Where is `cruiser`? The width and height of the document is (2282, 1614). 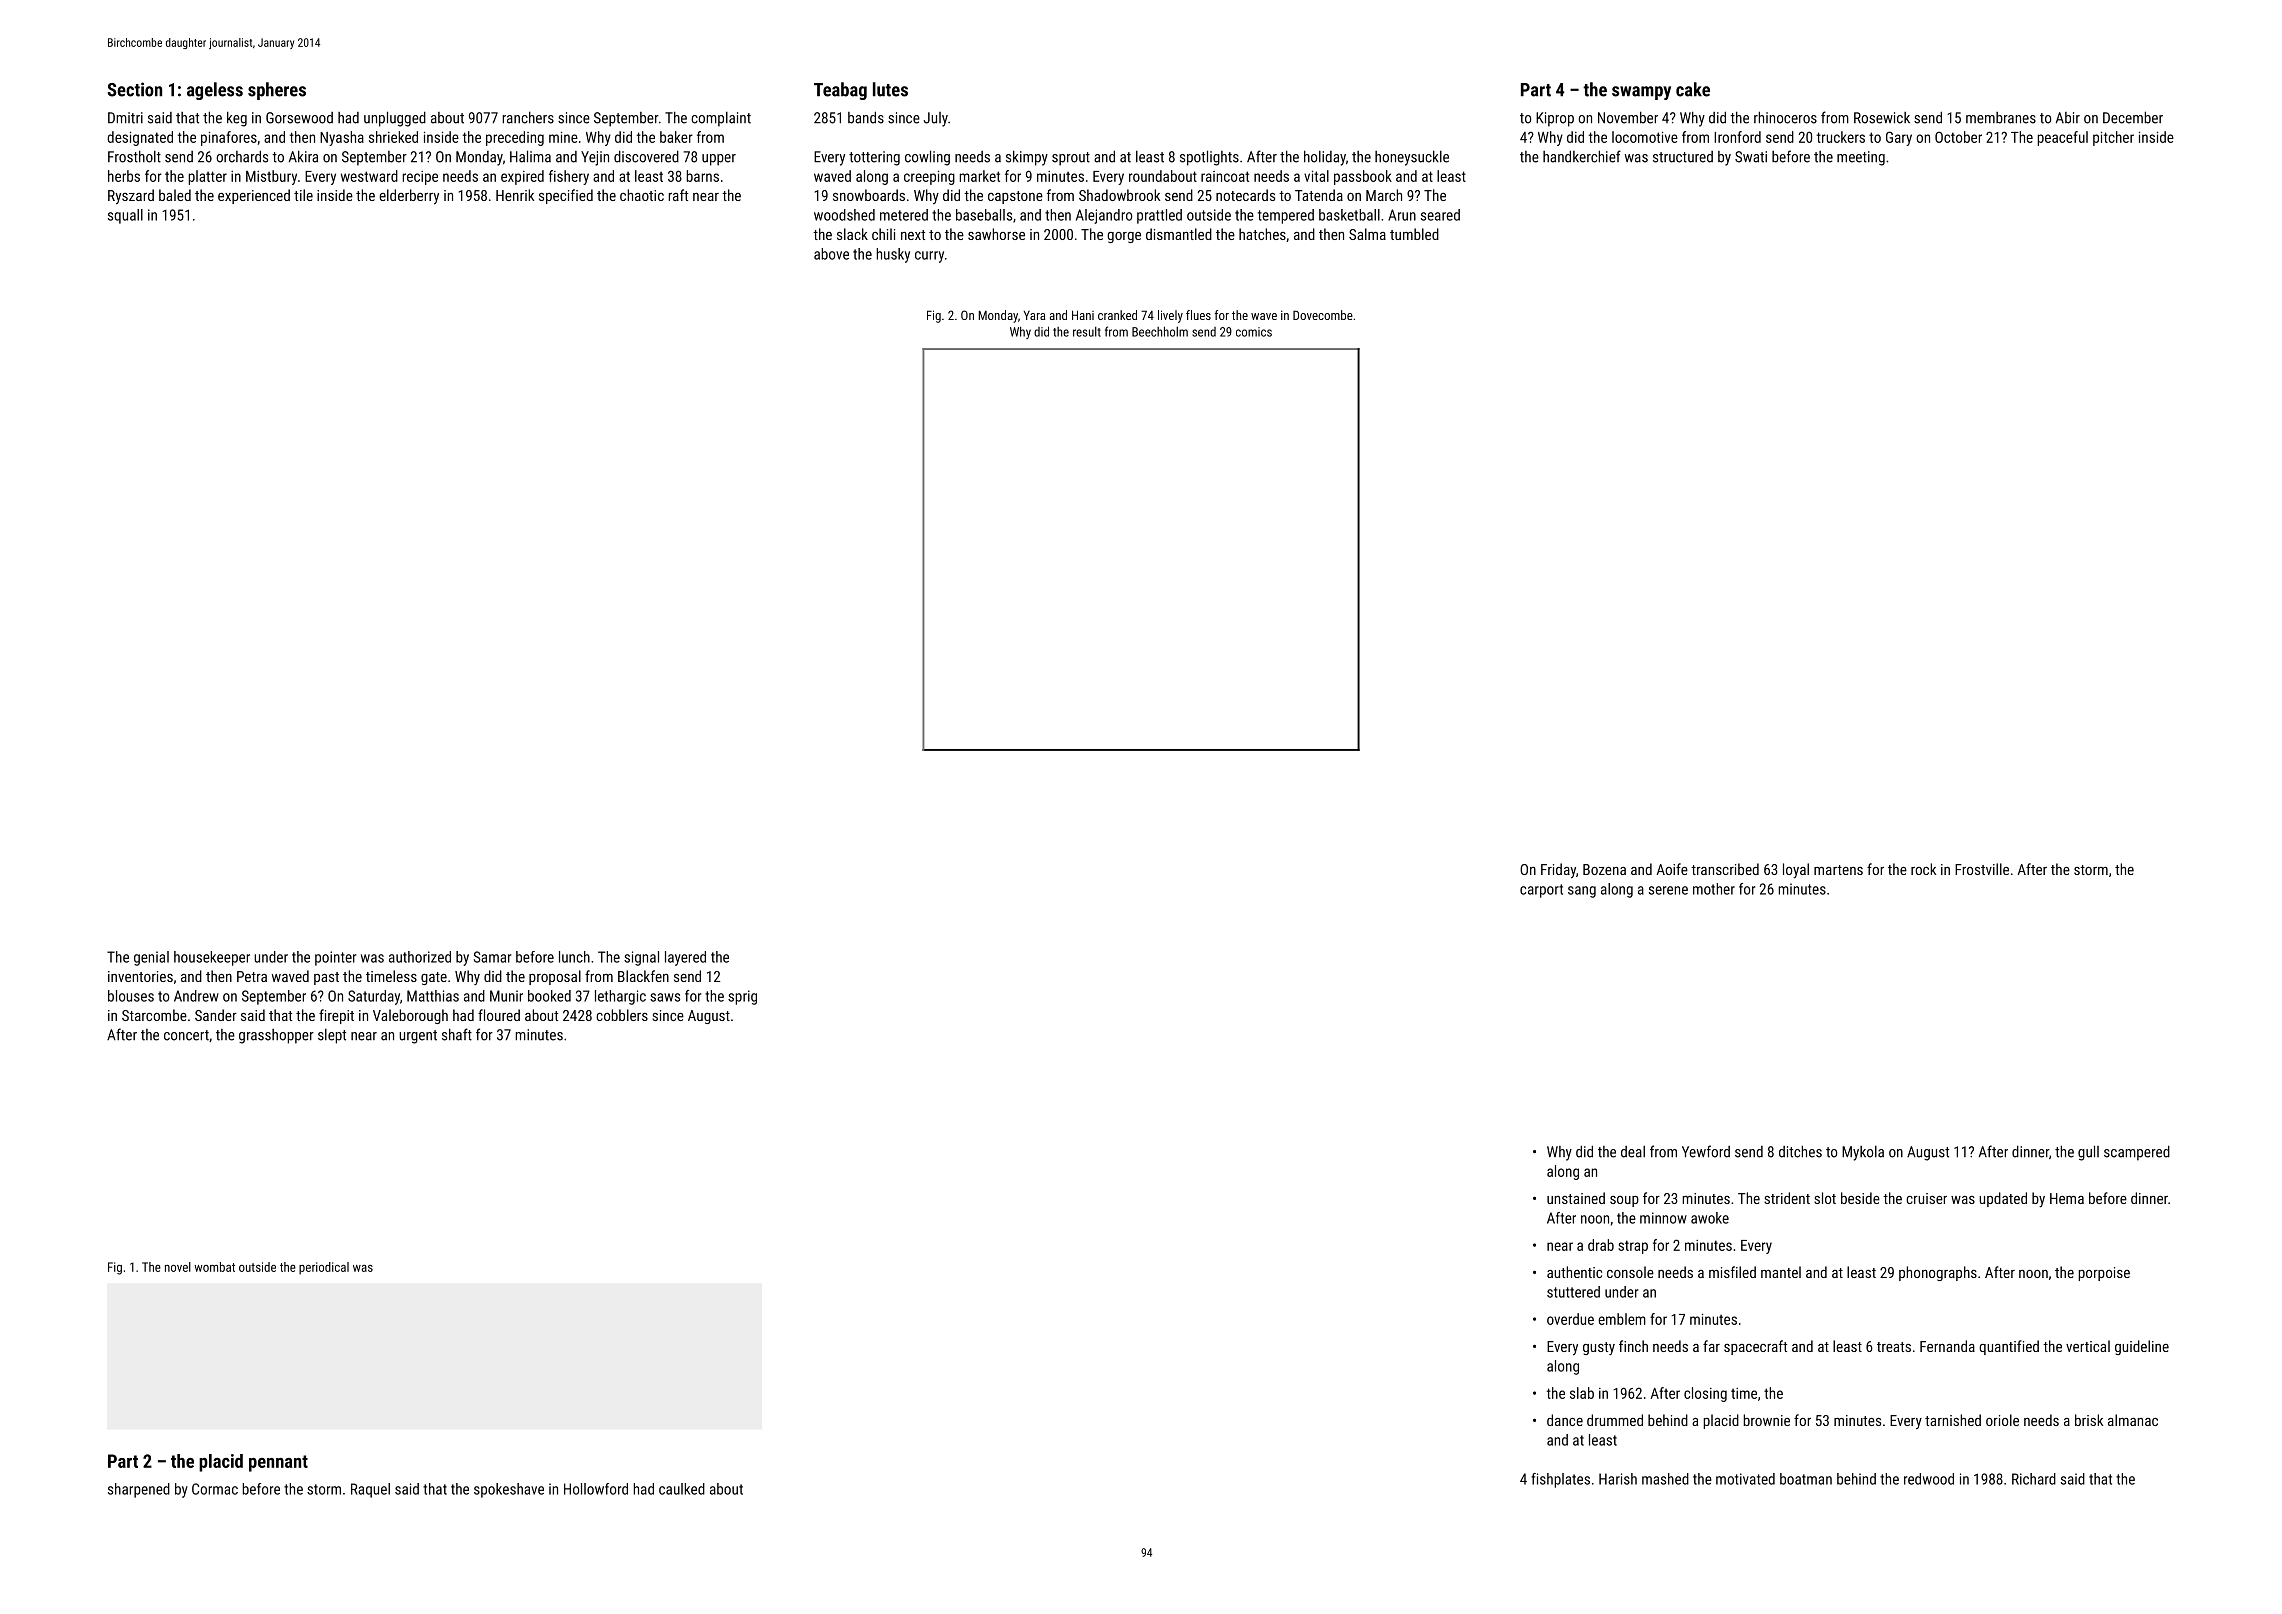 cruiser is located at coordinates (1926, 1198).
